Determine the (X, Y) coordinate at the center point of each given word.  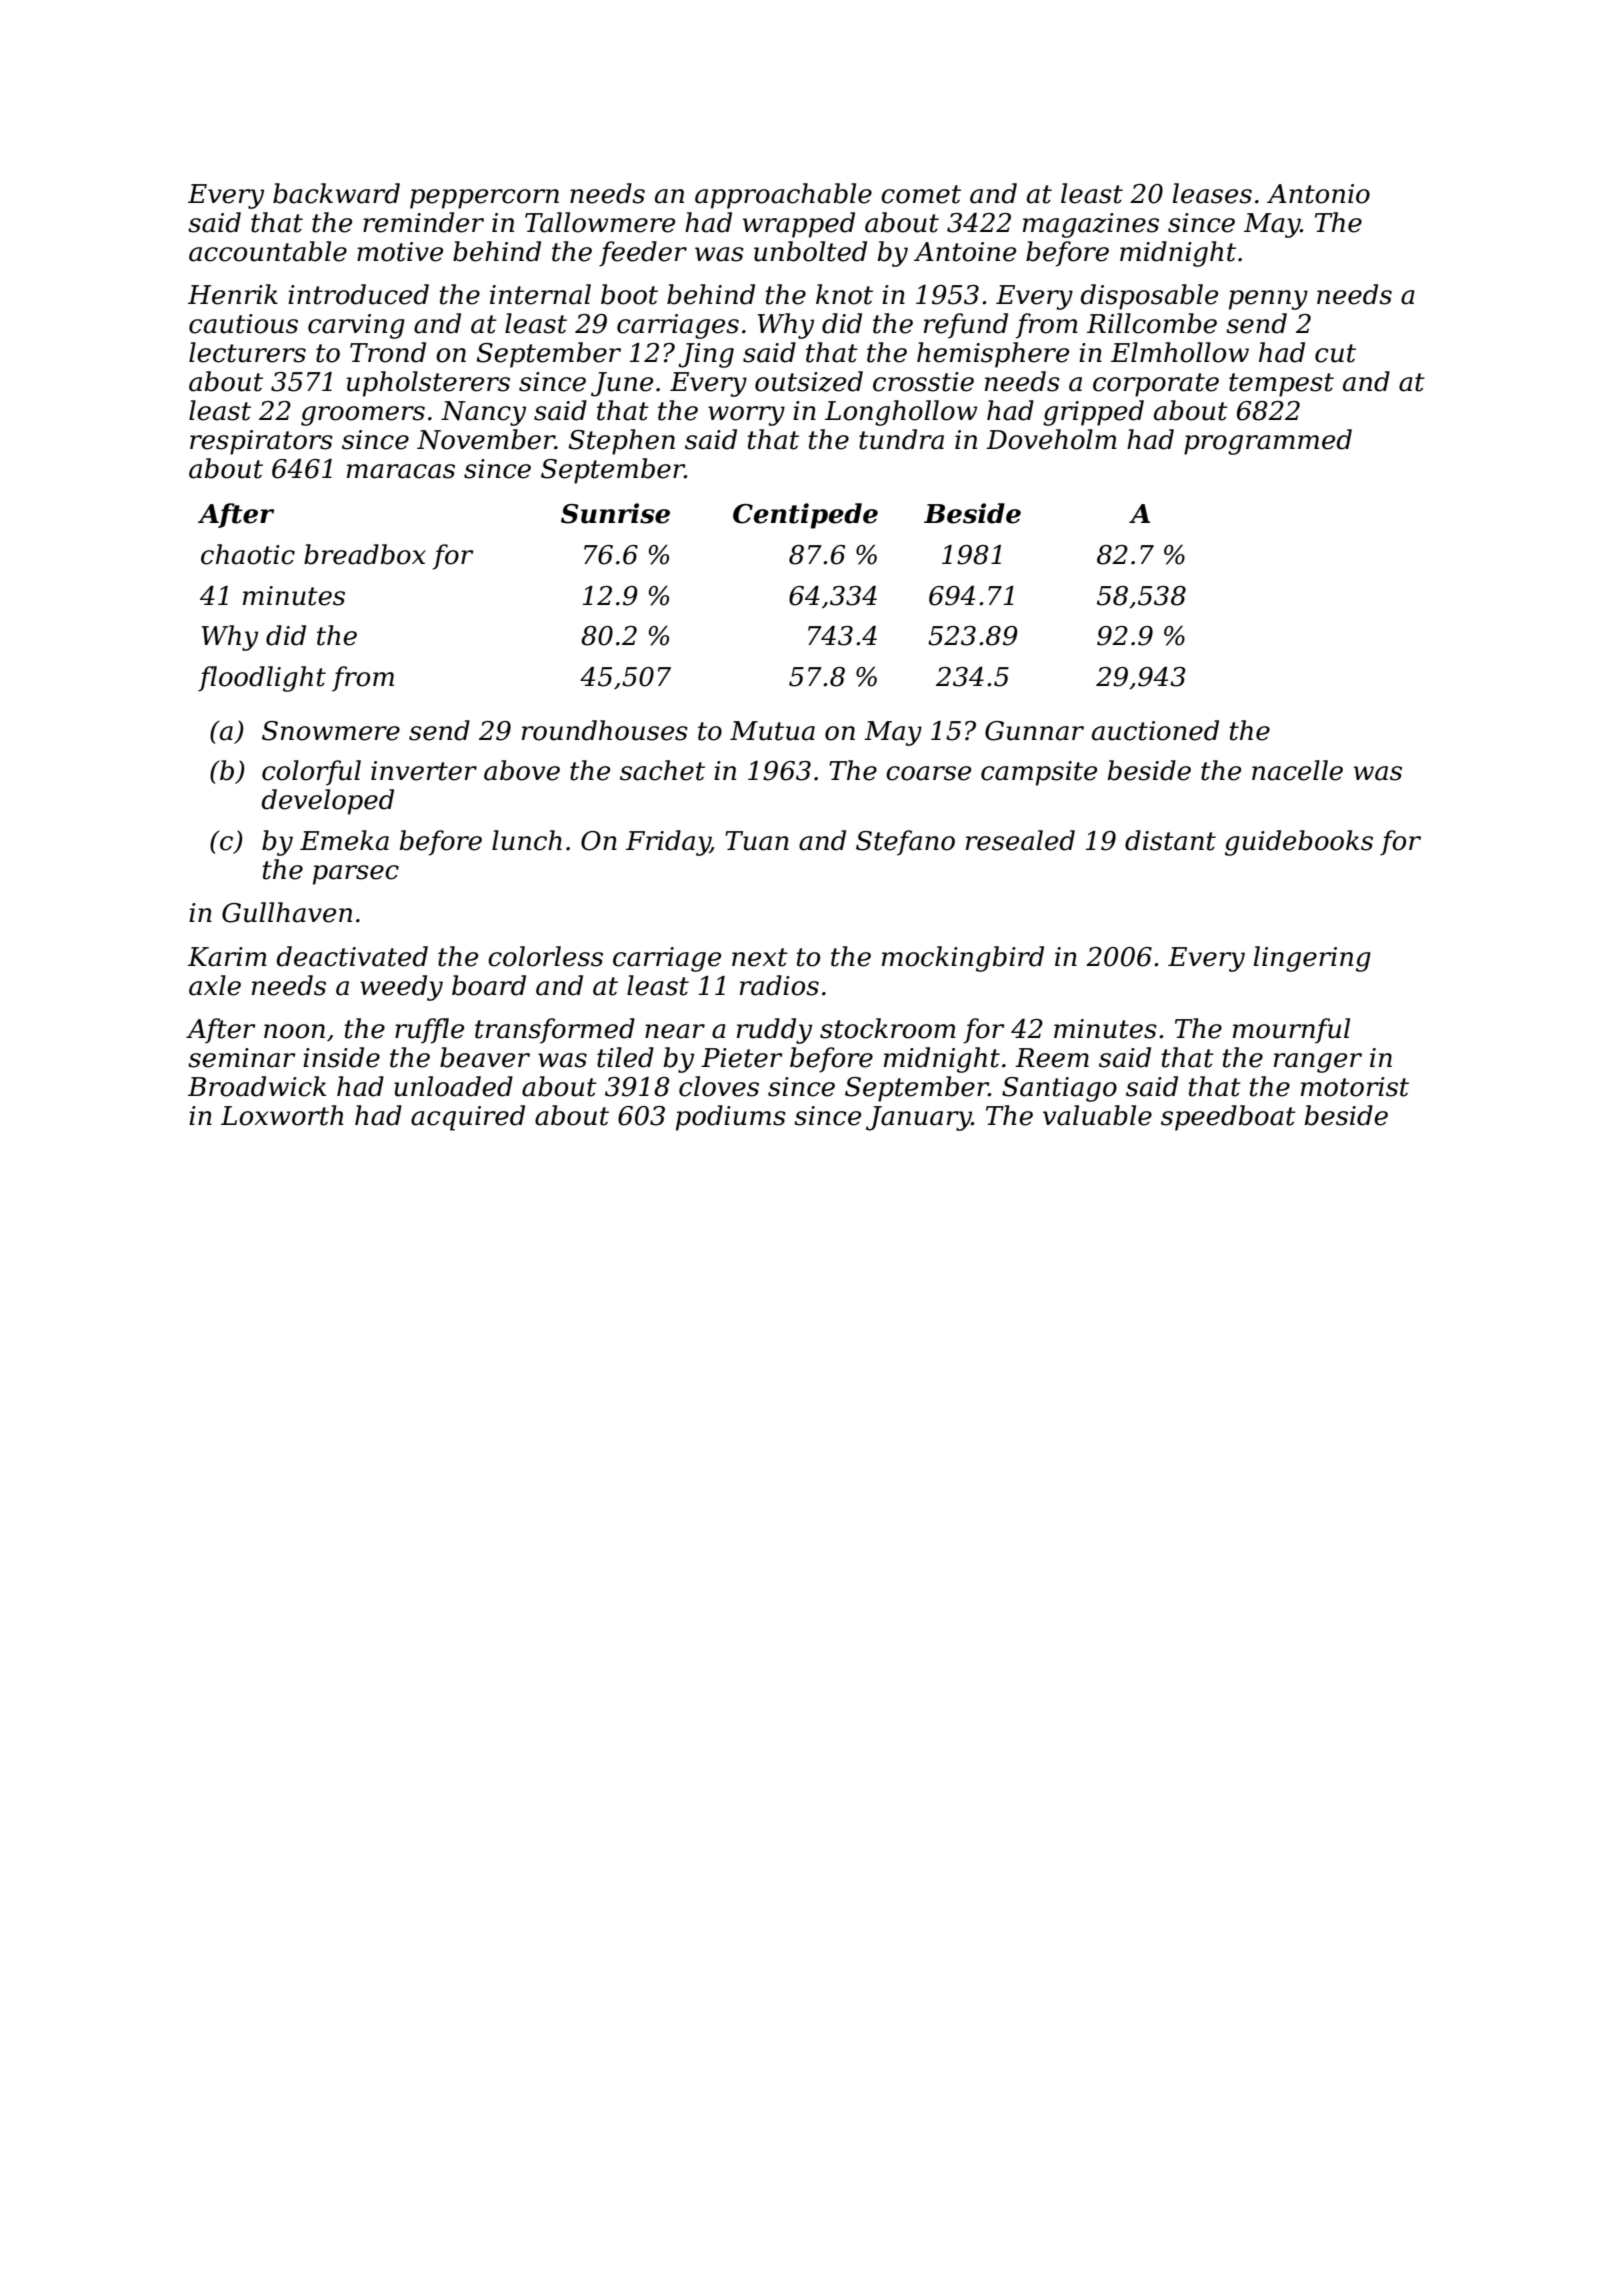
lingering (1312, 959)
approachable (783, 196)
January (919, 1118)
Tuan (757, 841)
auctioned (1155, 730)
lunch (527, 840)
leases (1212, 193)
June (622, 384)
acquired (468, 1118)
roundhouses (605, 730)
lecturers (247, 352)
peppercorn (484, 199)
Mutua (772, 731)
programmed (1268, 442)
